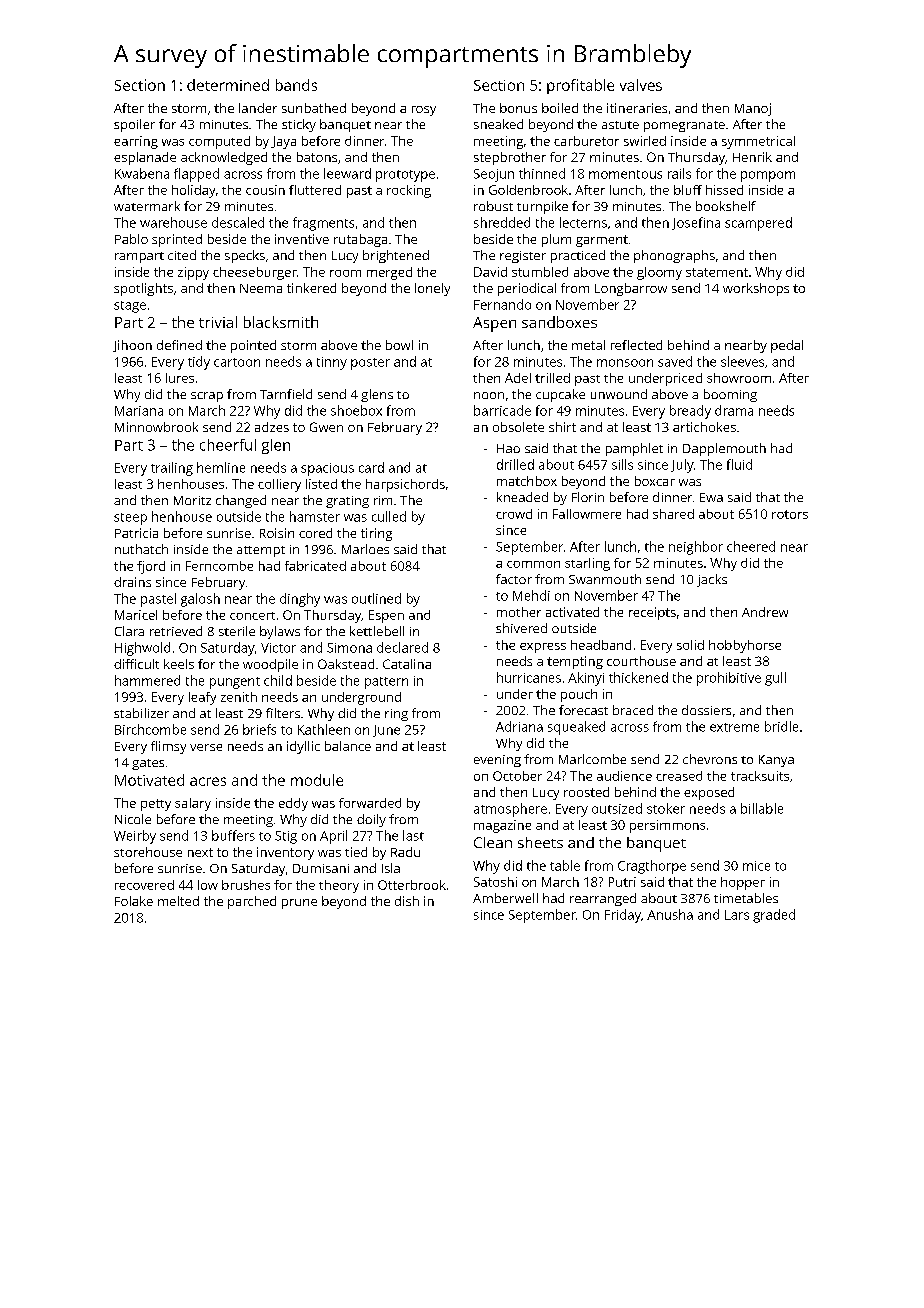 This screenshot has width=924, height=1308. I want to click on acres, so click(208, 781).
